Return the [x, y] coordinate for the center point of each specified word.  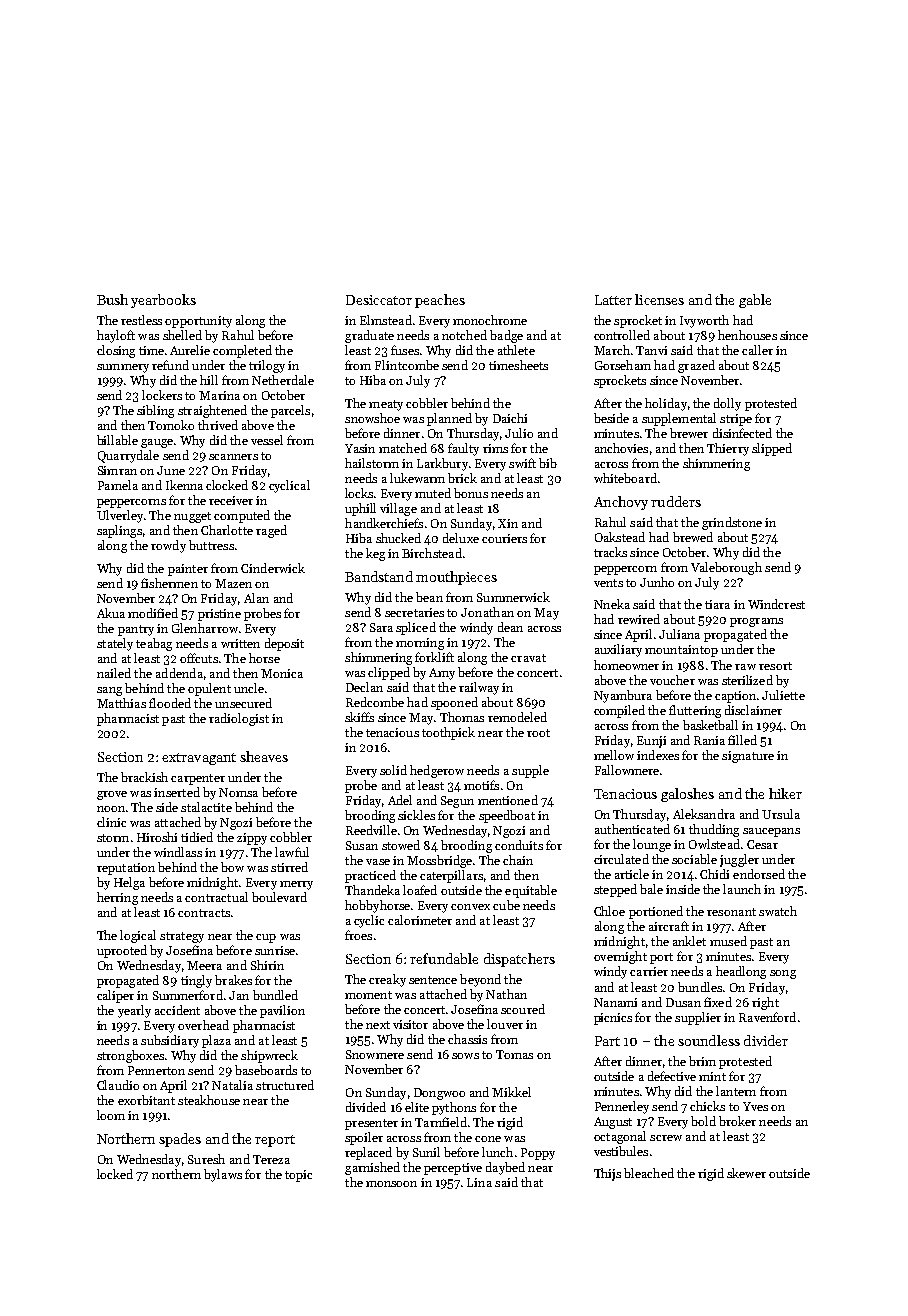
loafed [420, 890]
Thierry [728, 449]
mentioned [508, 800]
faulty [463, 449]
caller [757, 350]
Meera [204, 965]
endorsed [759, 874]
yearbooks [163, 301]
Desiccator [379, 300]
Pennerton [156, 1070]
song [783, 974]
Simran [117, 470]
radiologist [239, 719]
